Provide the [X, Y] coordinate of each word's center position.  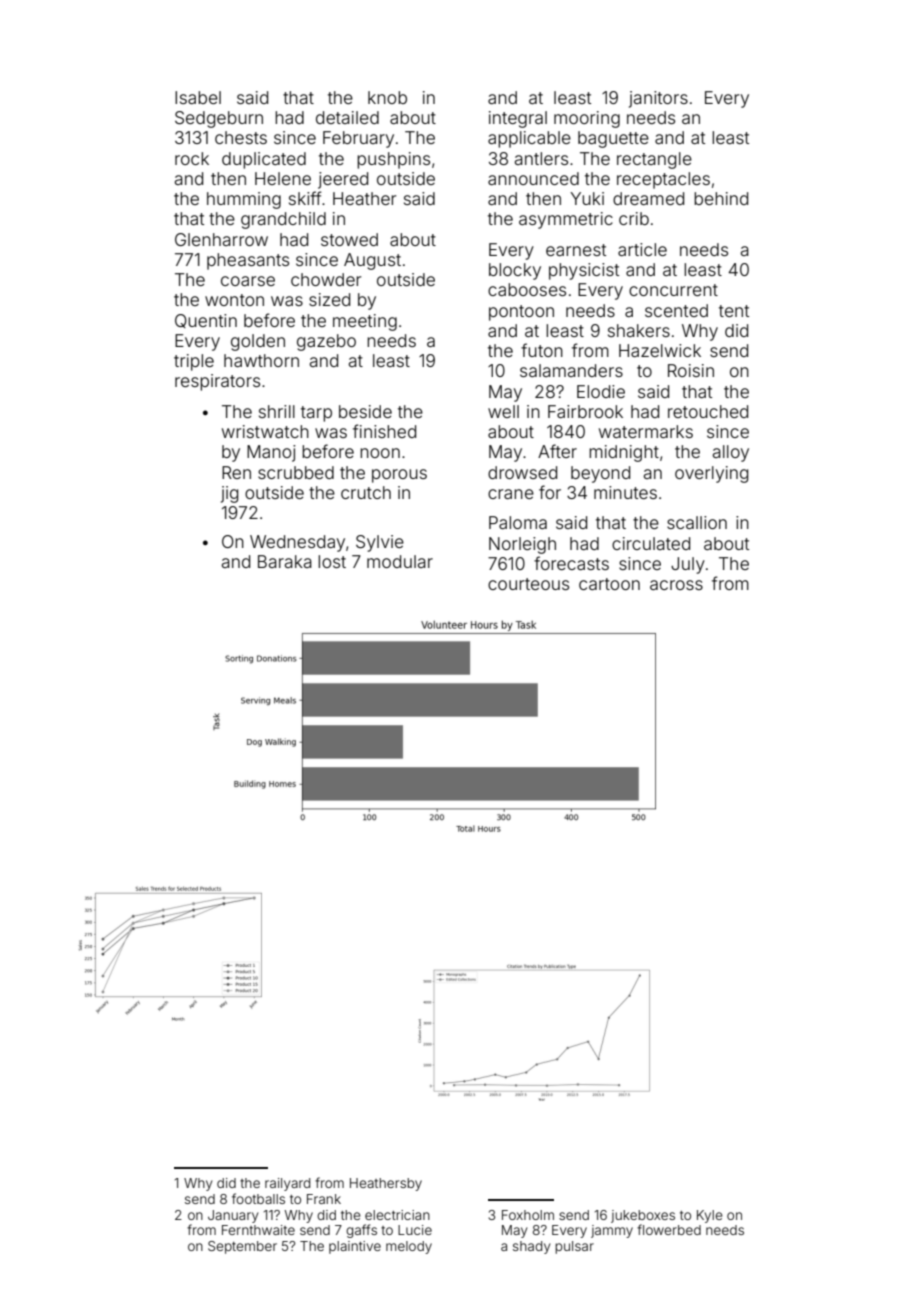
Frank [324, 1199]
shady [531, 1247]
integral [518, 119]
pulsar [574, 1247]
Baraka [285, 561]
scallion [697, 522]
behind [721, 198]
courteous [528, 584]
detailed [347, 117]
